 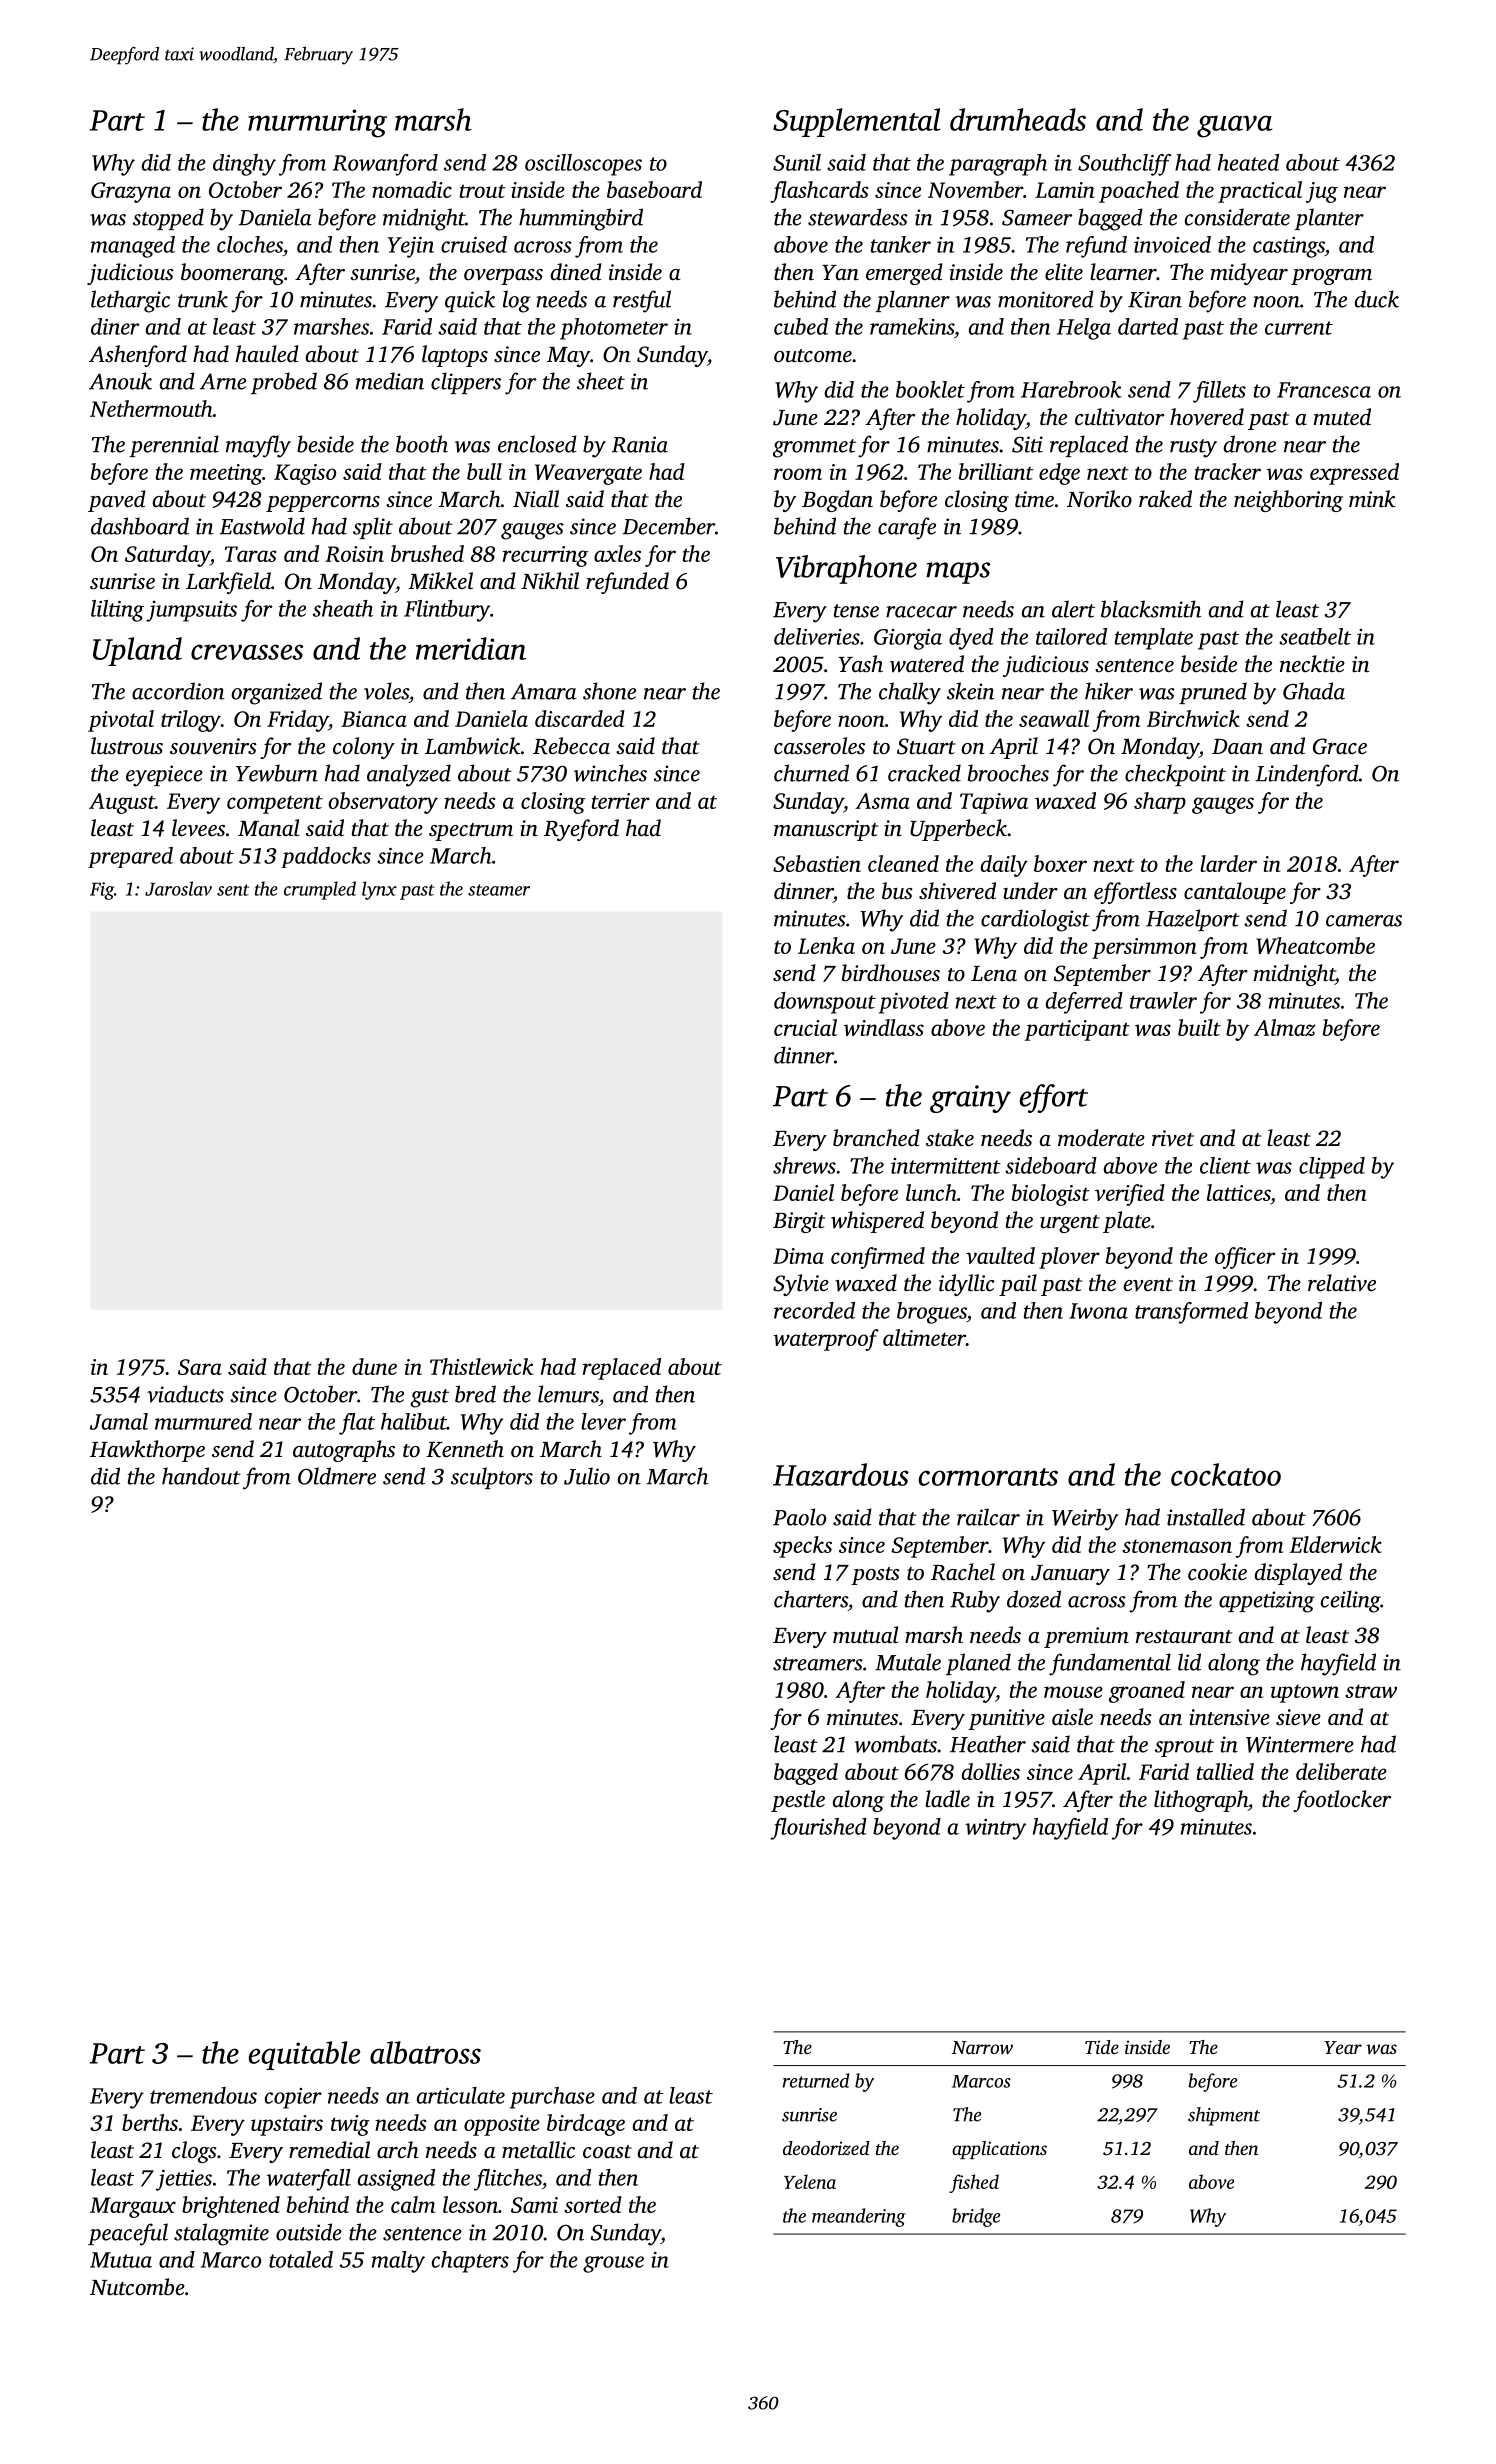 I want to click on crumpled, so click(x=320, y=890).
